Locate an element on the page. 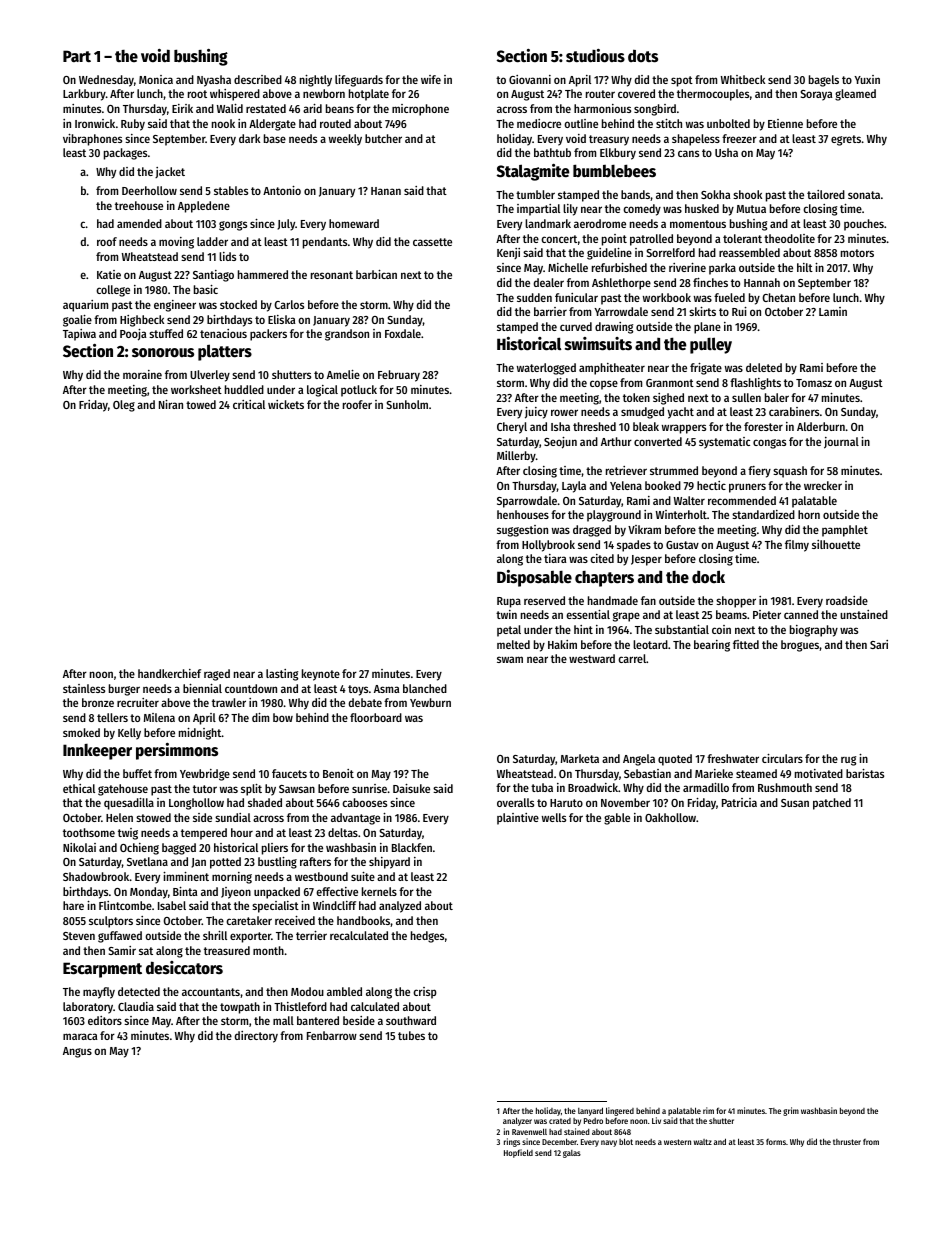 This document has height=1233, width=952. dots is located at coordinates (643, 56).
